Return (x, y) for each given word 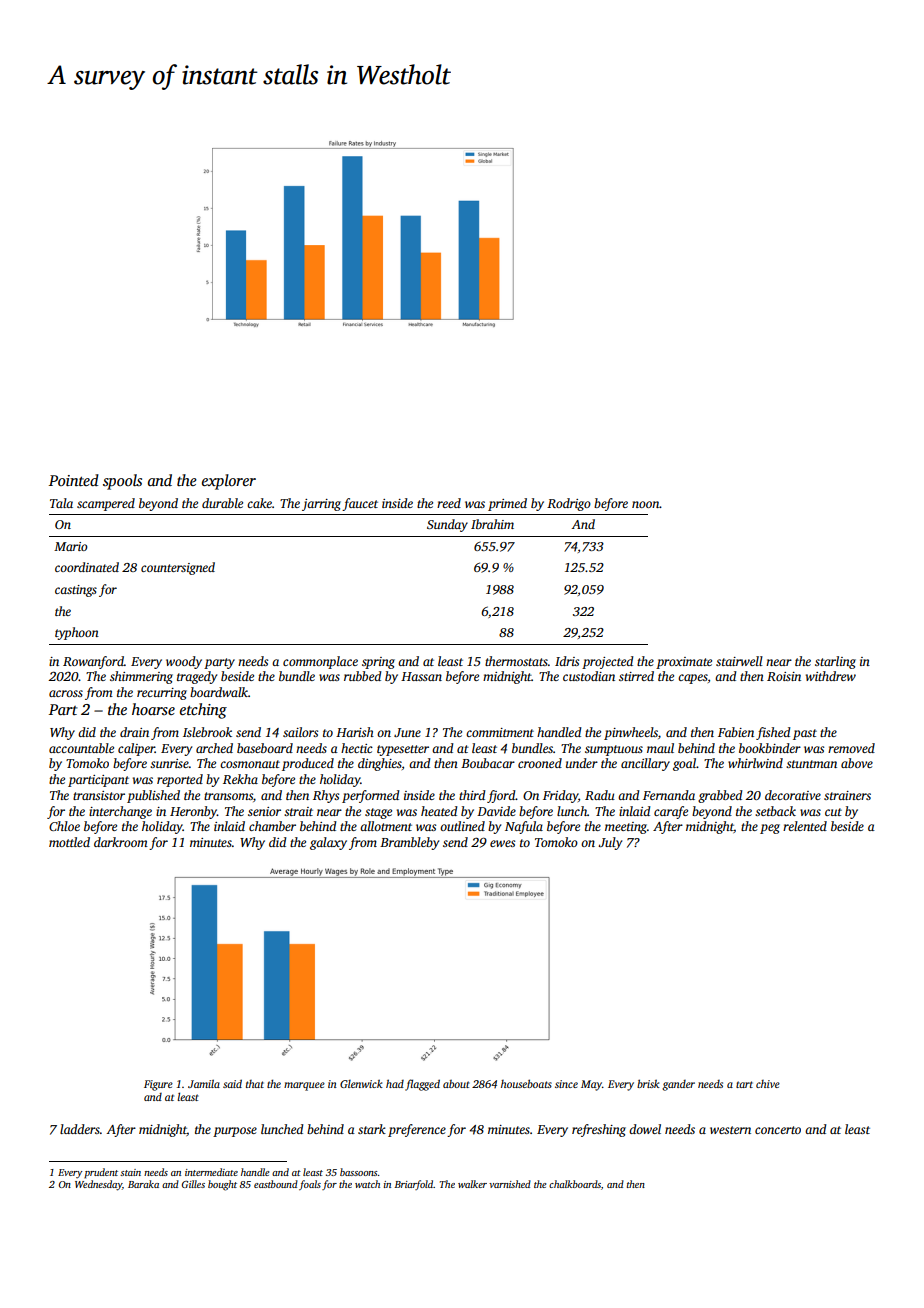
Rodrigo (569, 504)
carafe (671, 812)
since (566, 1084)
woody (184, 662)
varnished (510, 1184)
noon (646, 504)
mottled (69, 842)
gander (678, 1085)
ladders (80, 1129)
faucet (360, 504)
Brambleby (409, 843)
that (255, 1084)
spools (122, 482)
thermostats (516, 661)
